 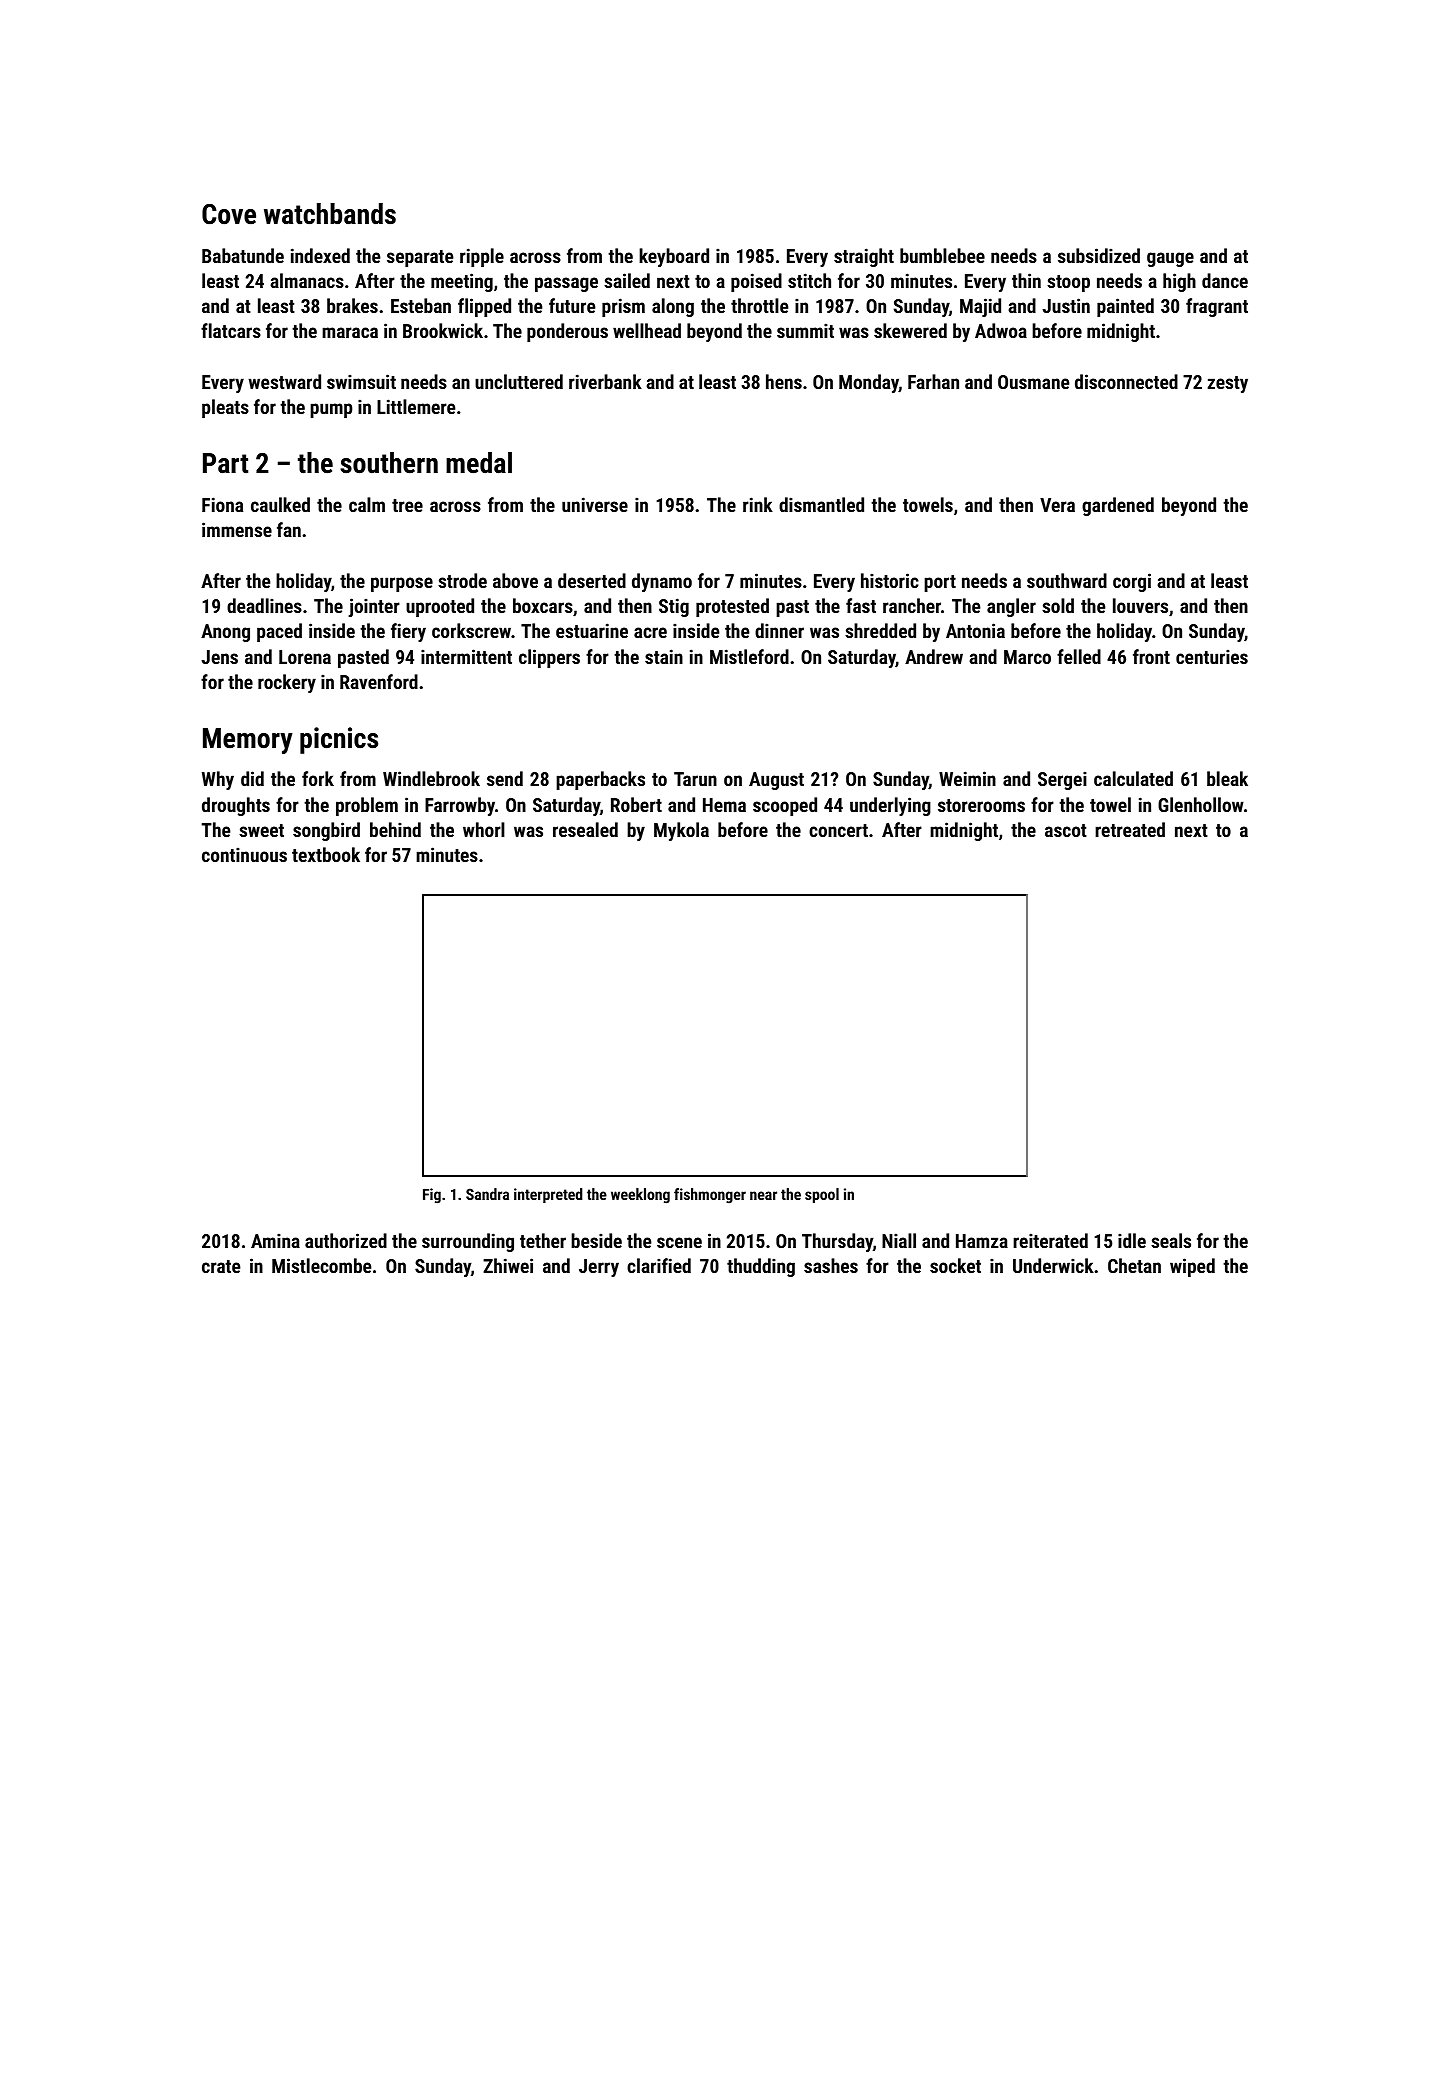 What do you see at coordinates (221, 1266) in the image?
I see `crate` at bounding box center [221, 1266].
